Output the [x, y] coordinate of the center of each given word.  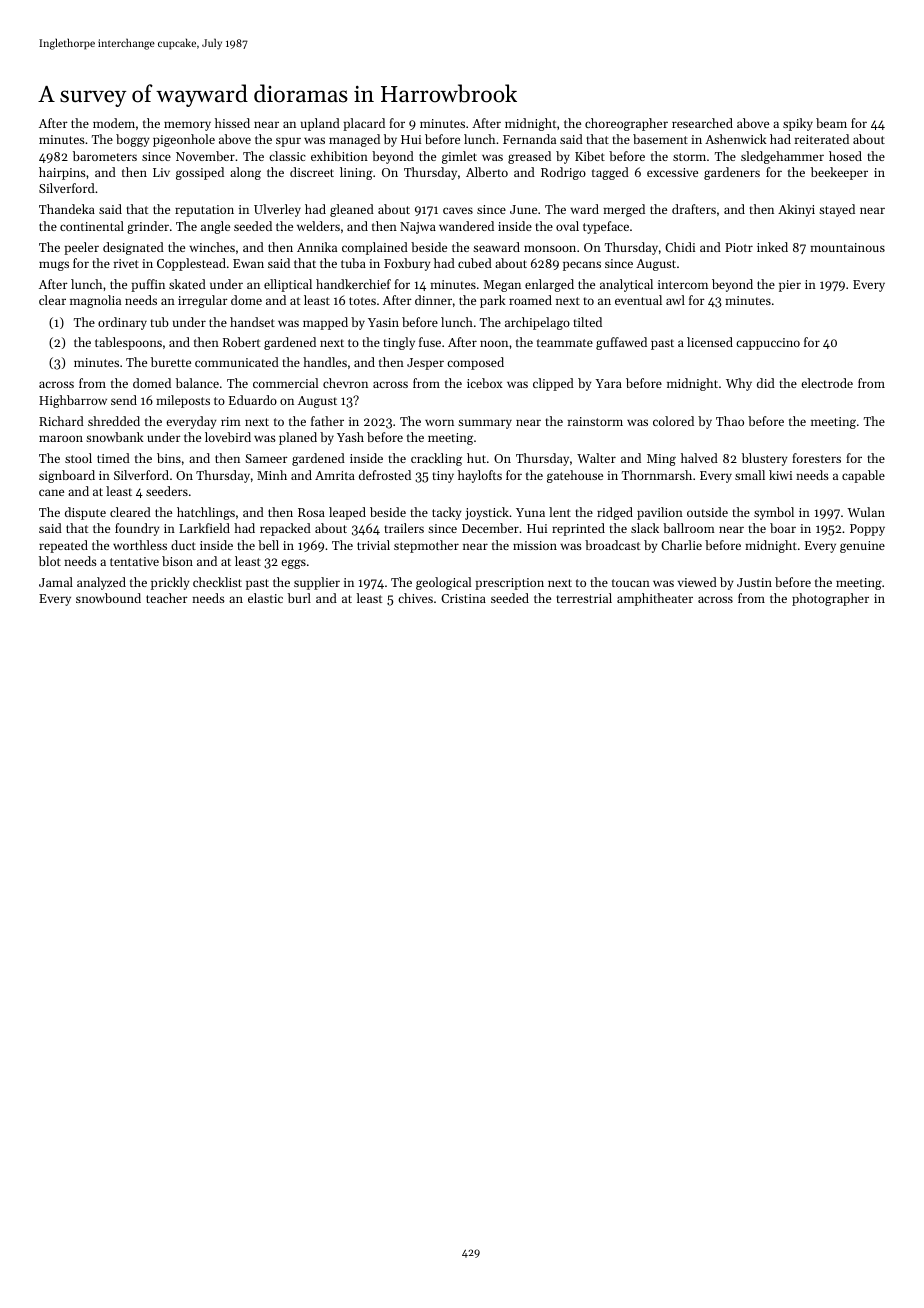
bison [177, 561]
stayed [837, 210]
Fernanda [529, 139]
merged [624, 210]
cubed [475, 263]
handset [252, 322]
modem [114, 123]
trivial [373, 545]
